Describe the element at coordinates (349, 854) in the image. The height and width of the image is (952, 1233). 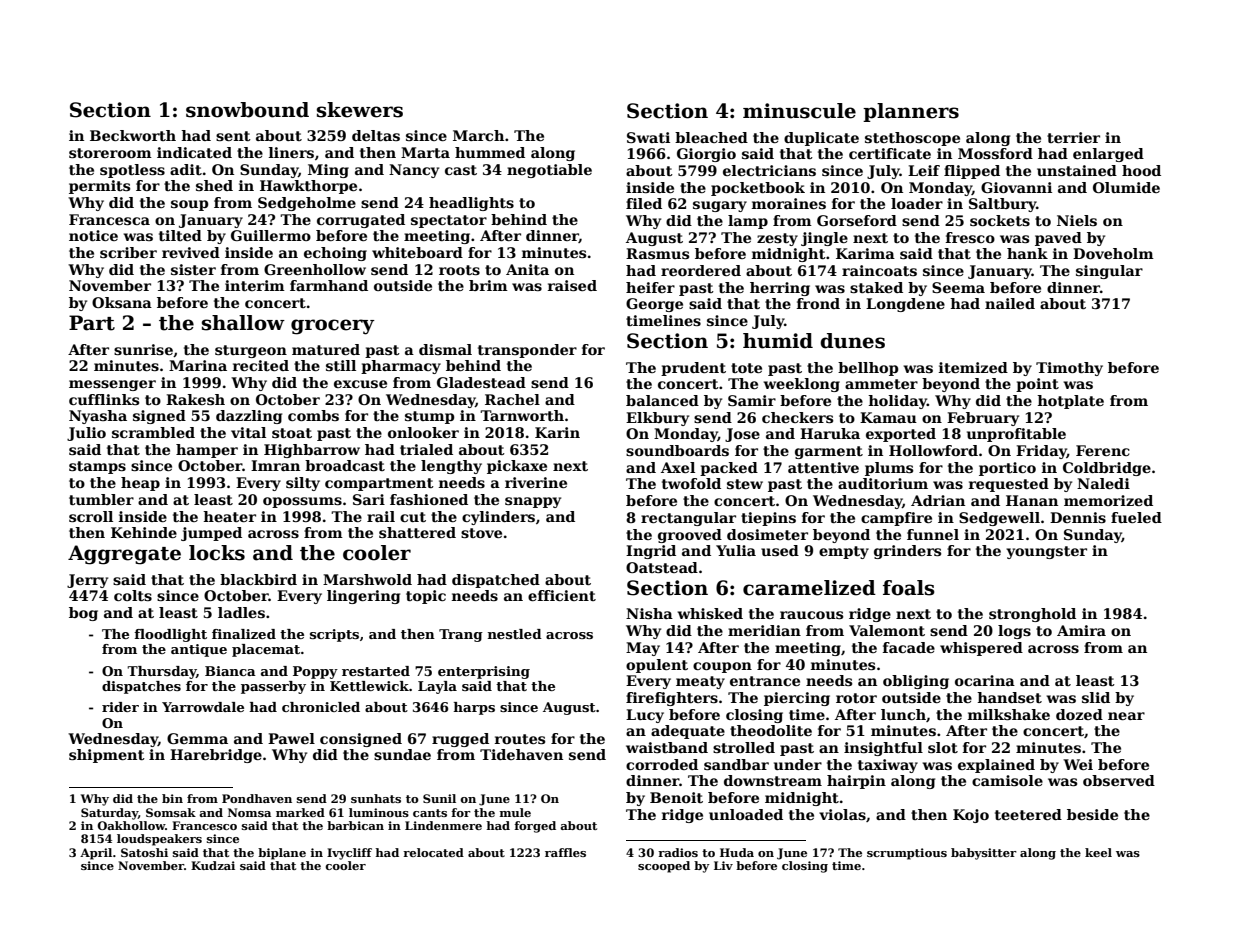
I see `Ivycliff` at that location.
